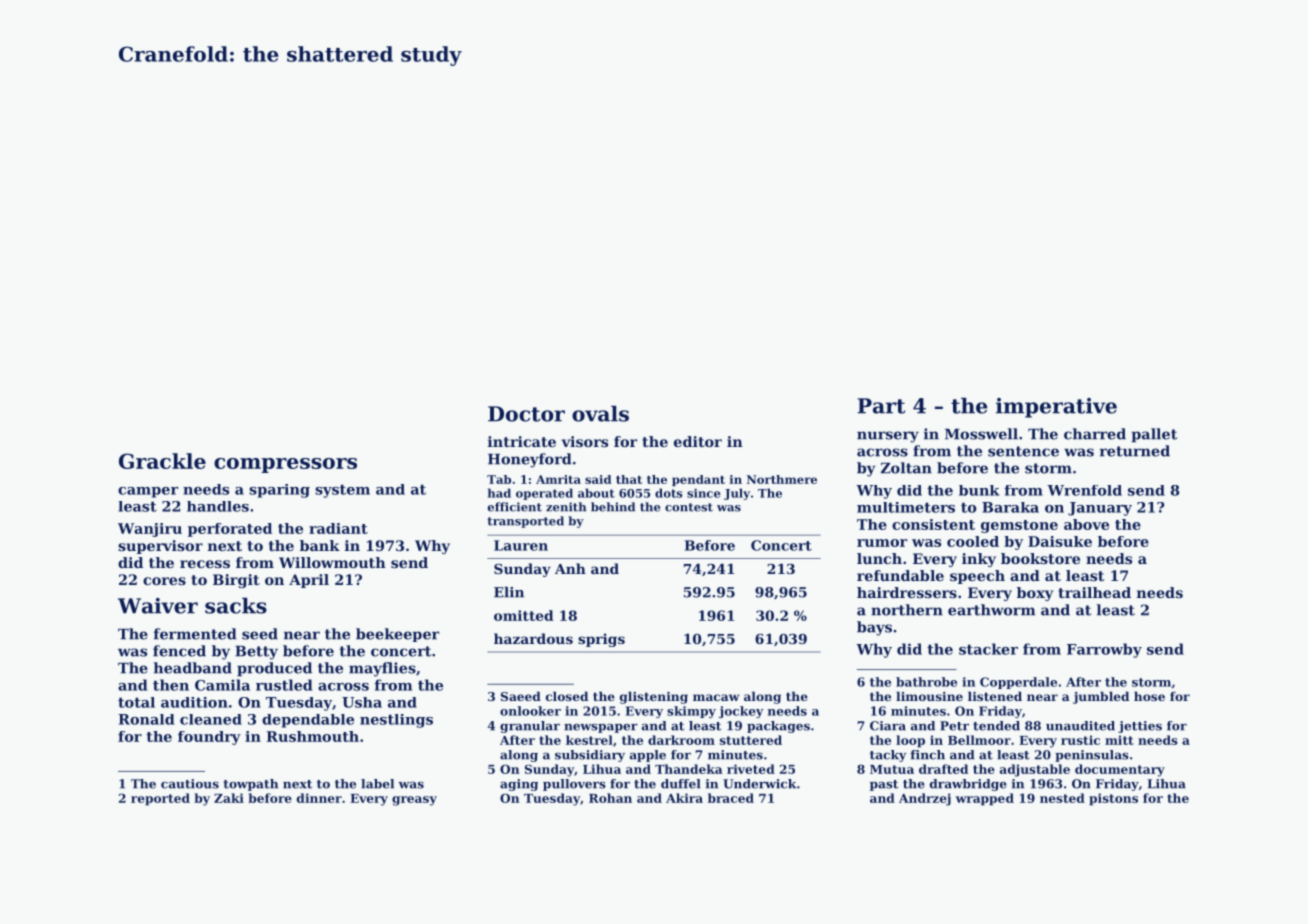 This screenshot has height=924, width=1308. Describe the element at coordinates (521, 696) in the screenshot. I see `Saeed` at that location.
